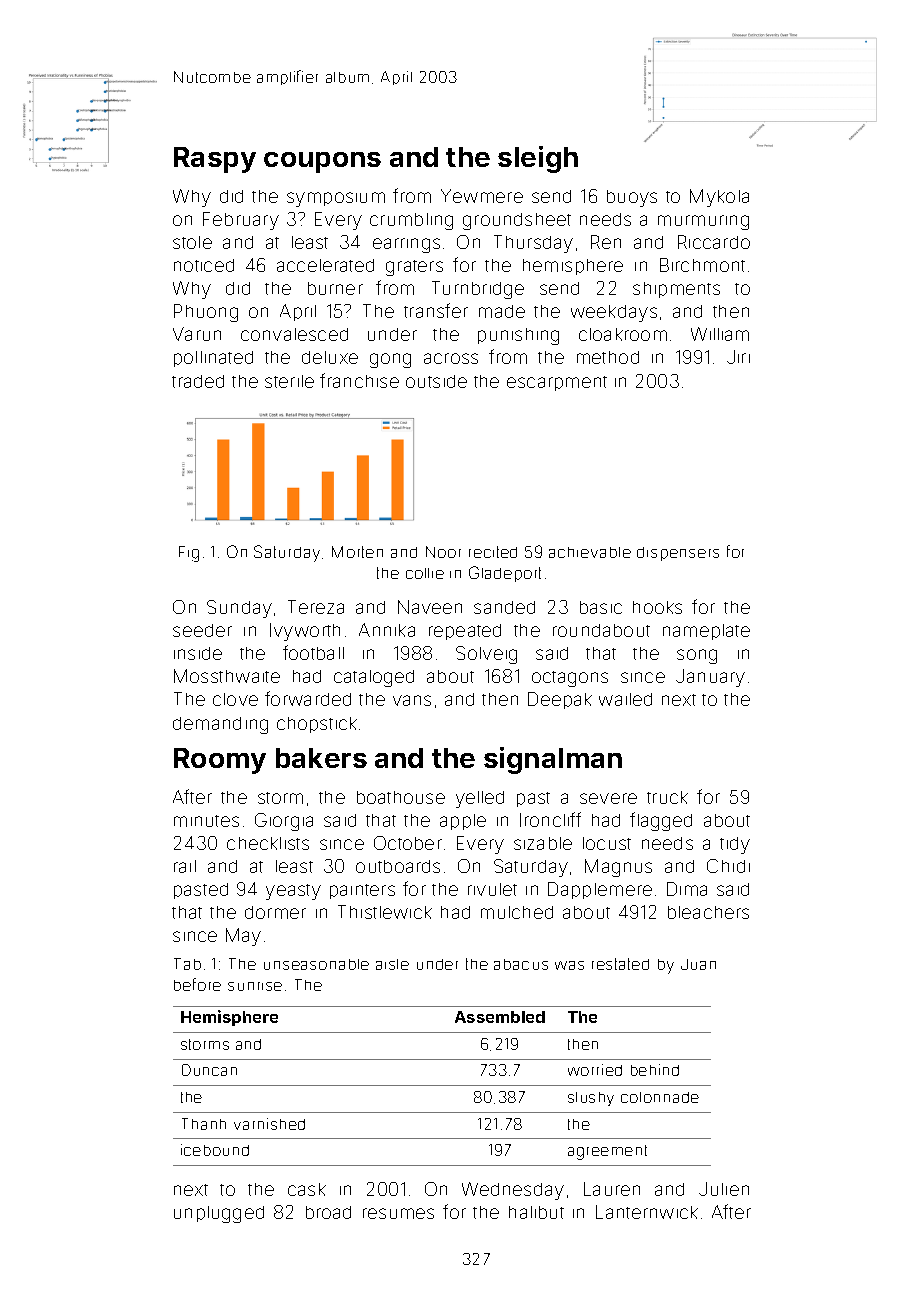  I want to click on Tab, so click(187, 964).
